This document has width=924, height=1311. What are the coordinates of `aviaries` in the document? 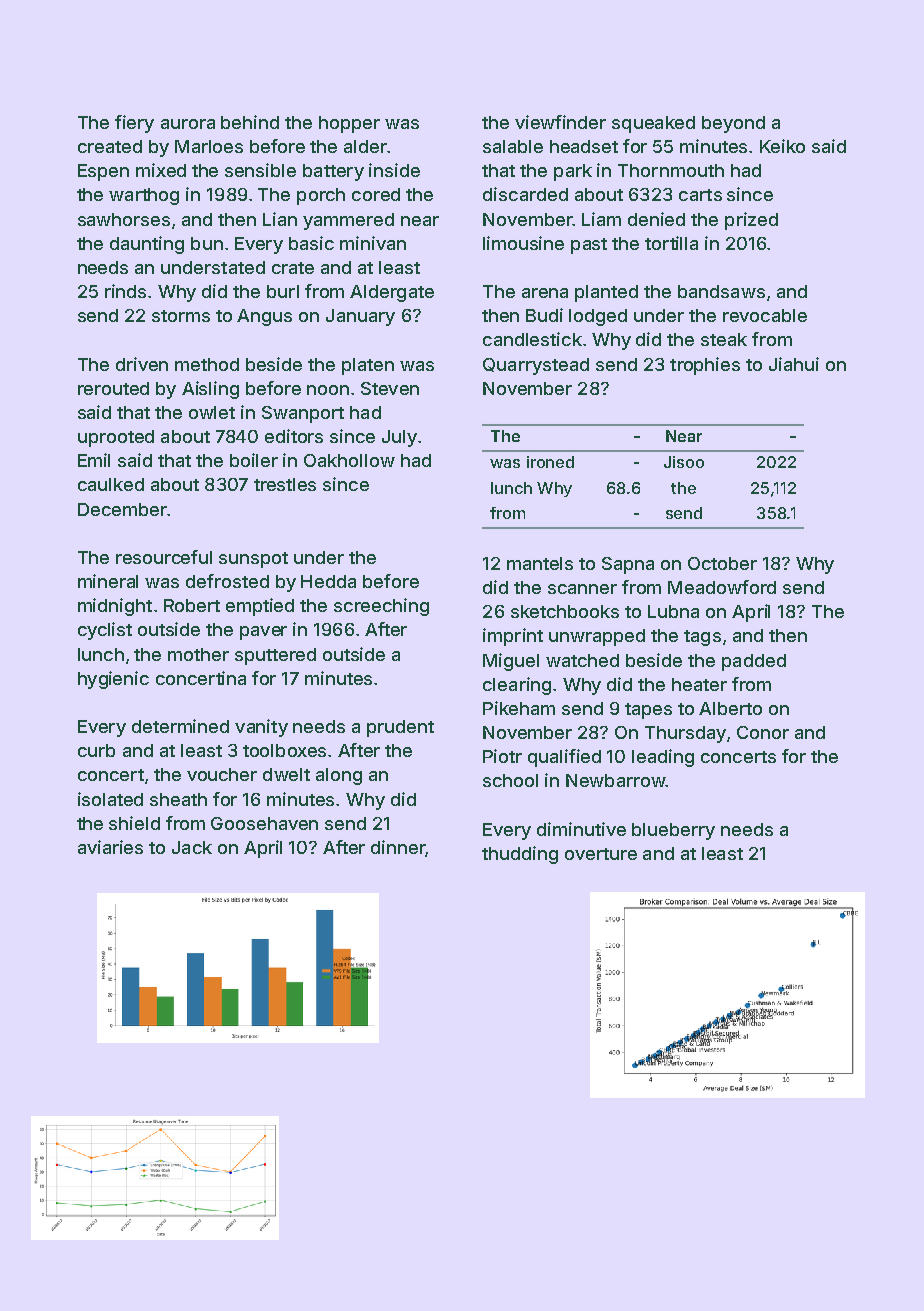 It's located at (110, 847).
